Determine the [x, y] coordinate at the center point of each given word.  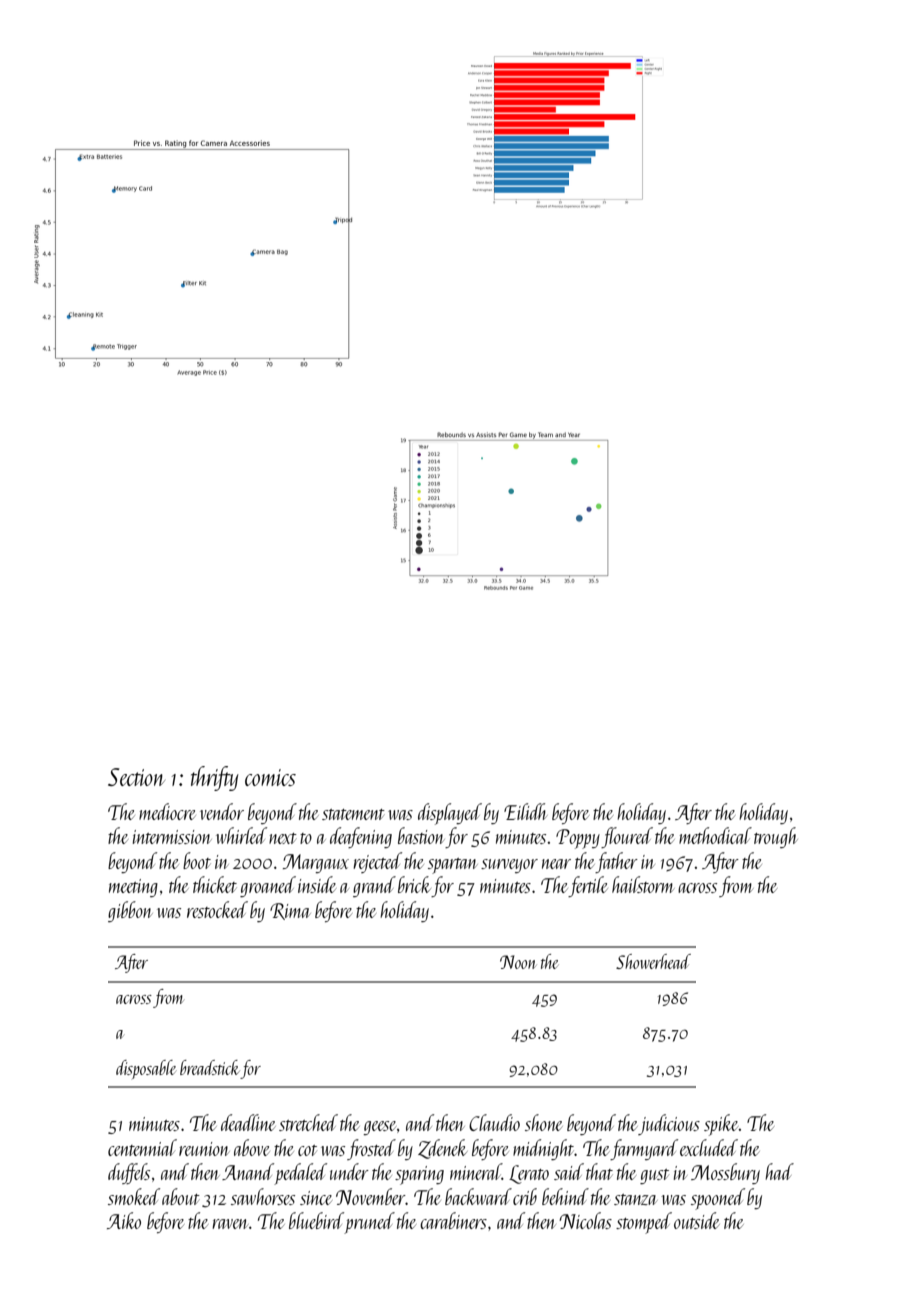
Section [136, 777]
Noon [518, 962]
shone [544, 1122]
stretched [308, 1122]
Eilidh [526, 811]
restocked [217, 909]
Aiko [124, 1220]
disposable [146, 1069]
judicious [669, 1124]
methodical [715, 835]
